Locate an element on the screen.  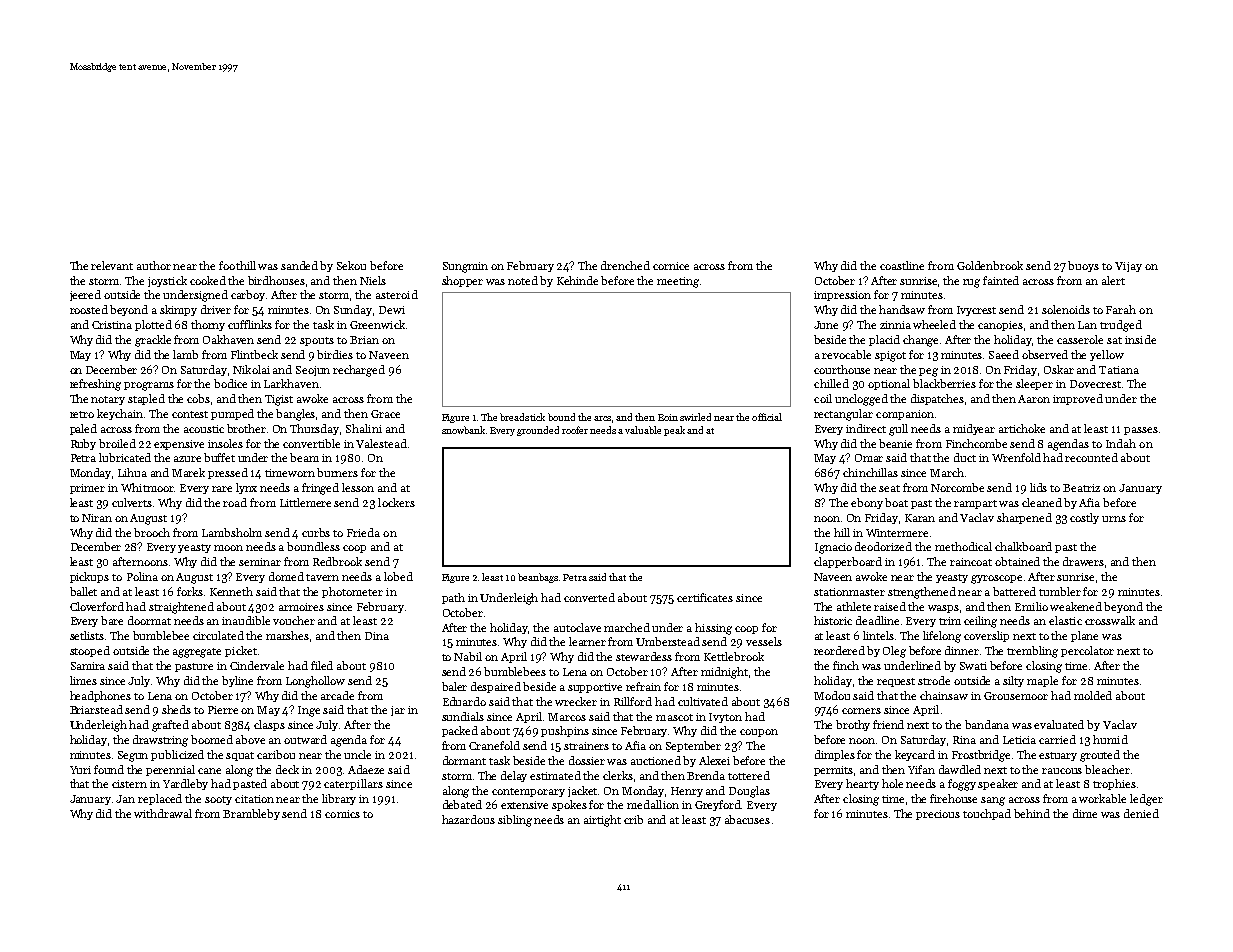
headphones is located at coordinates (100, 696).
